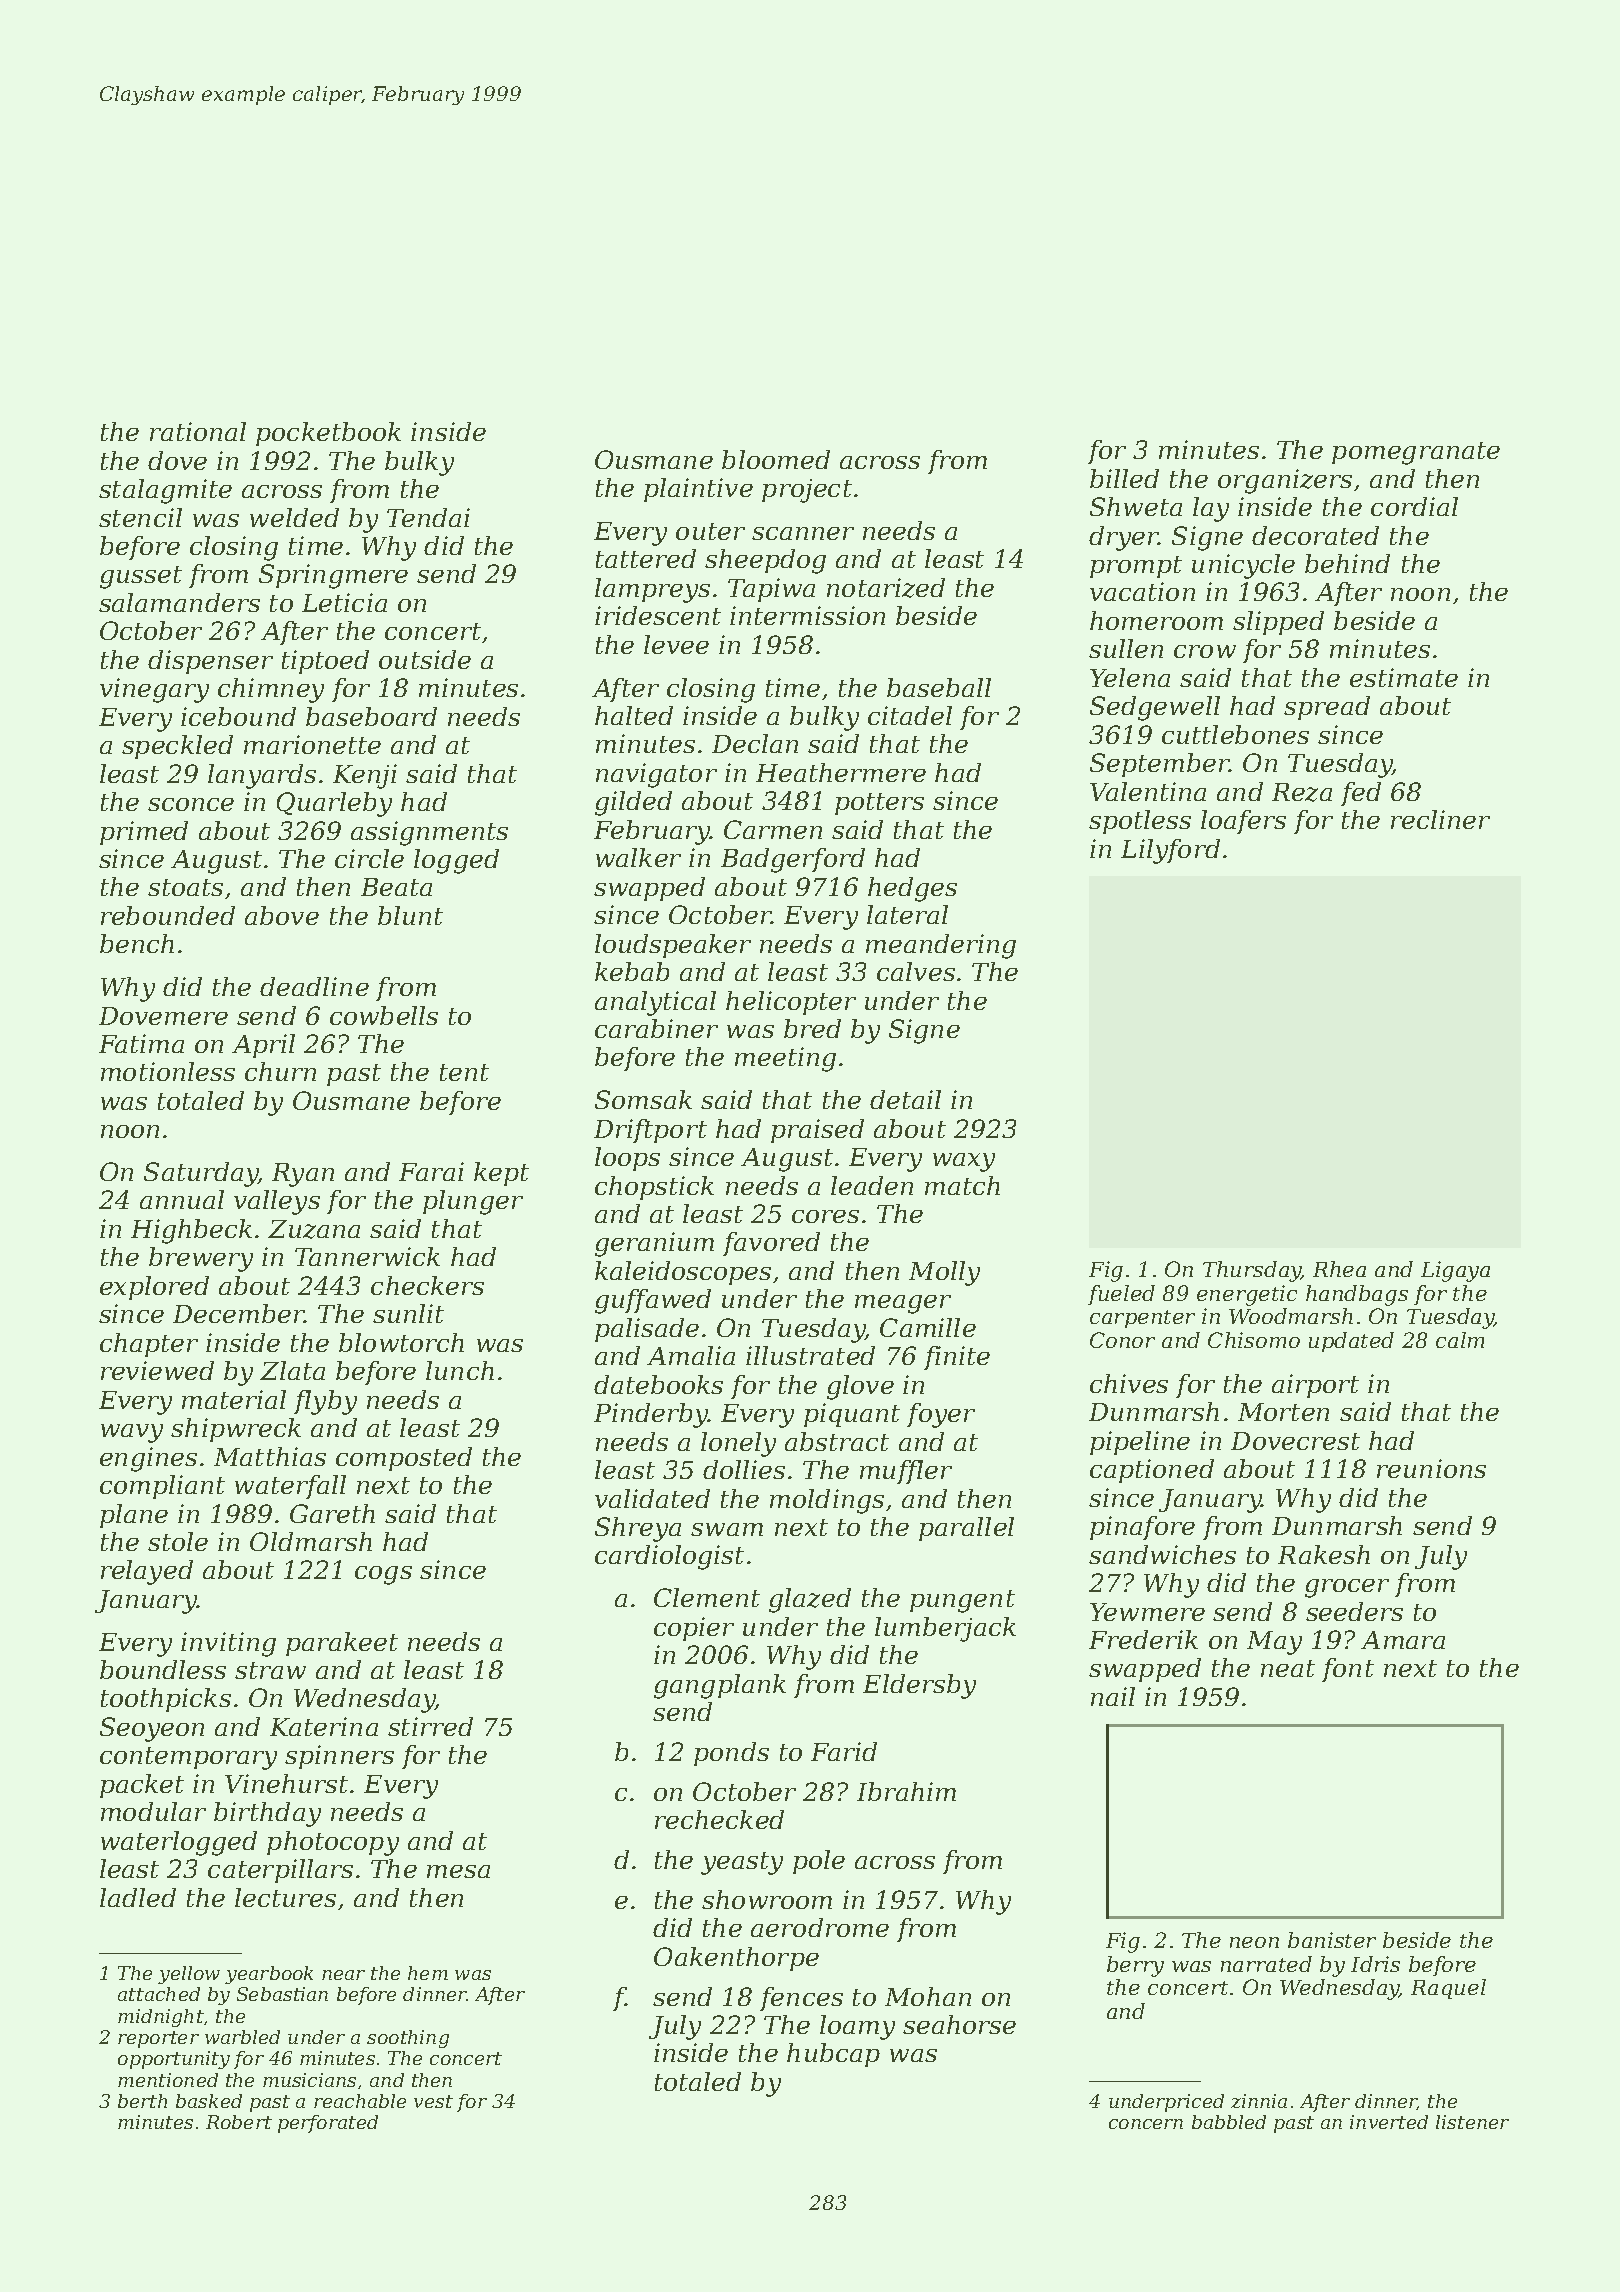  What do you see at coordinates (371, 716) in the document?
I see `baseboard` at bounding box center [371, 716].
